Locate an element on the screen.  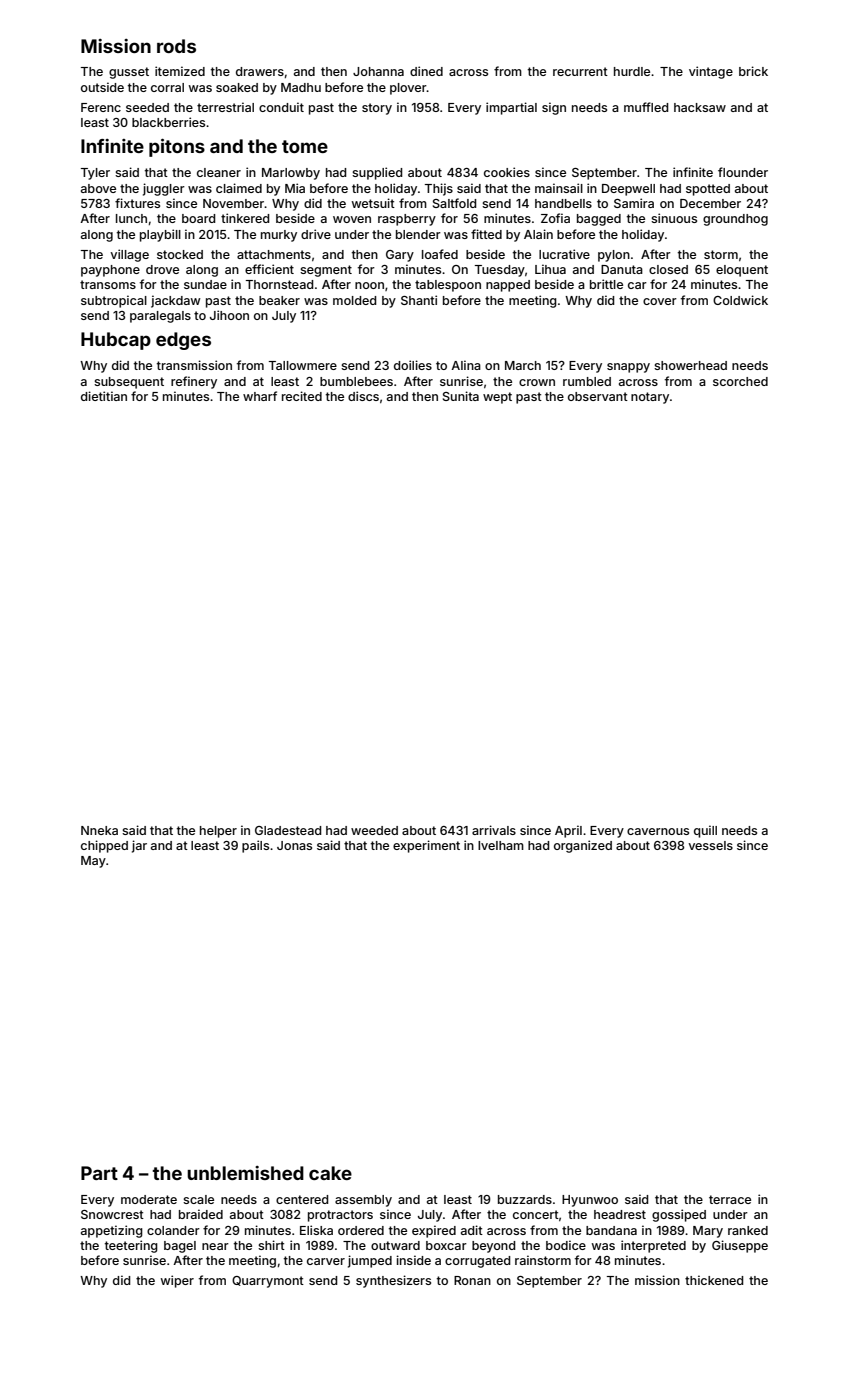
observant is located at coordinates (598, 396).
